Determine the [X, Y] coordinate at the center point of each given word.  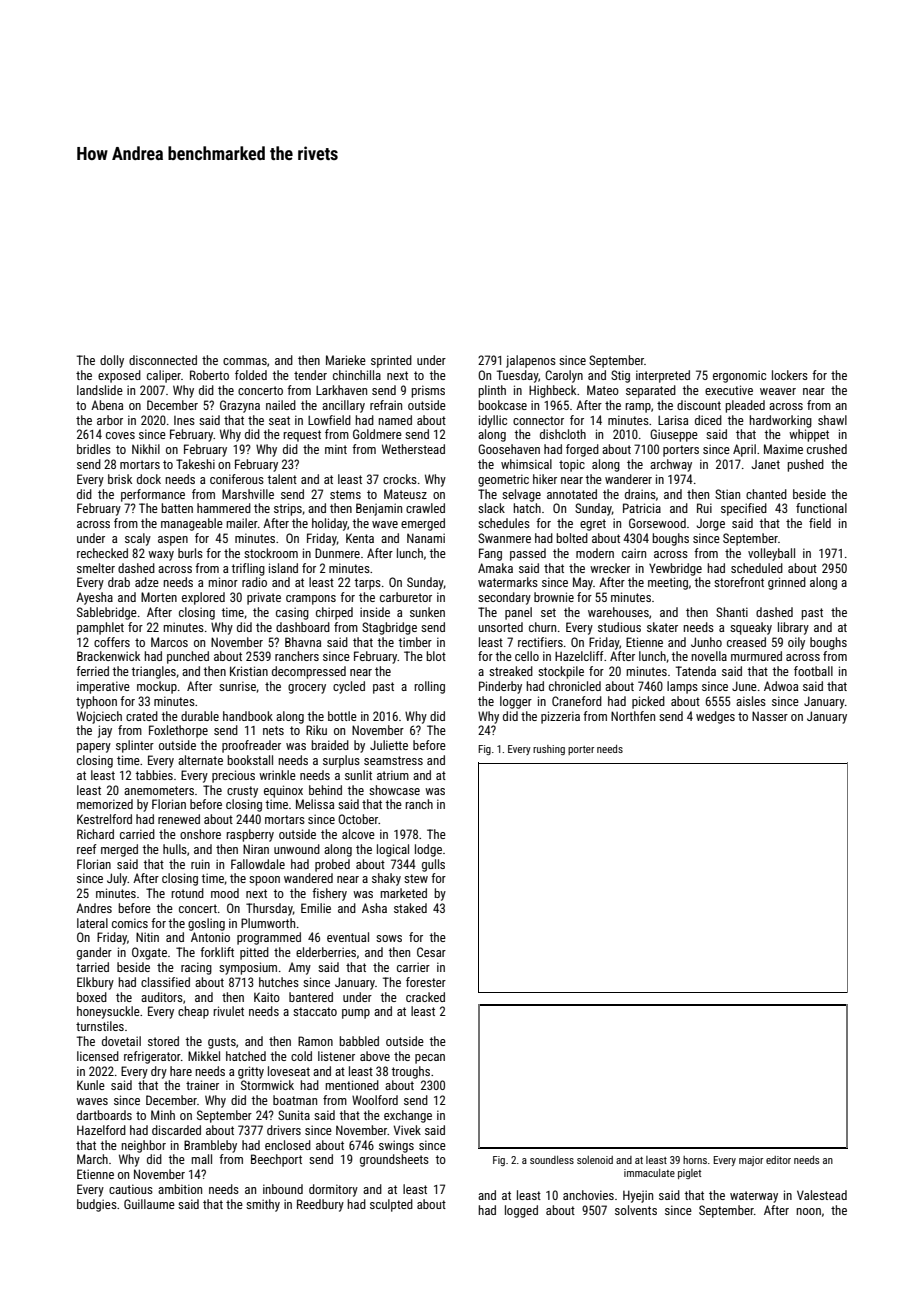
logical [393, 850]
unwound [297, 849]
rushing [549, 750]
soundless [552, 1160]
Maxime [783, 449]
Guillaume [149, 1204]
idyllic [493, 421]
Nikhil [146, 449]
